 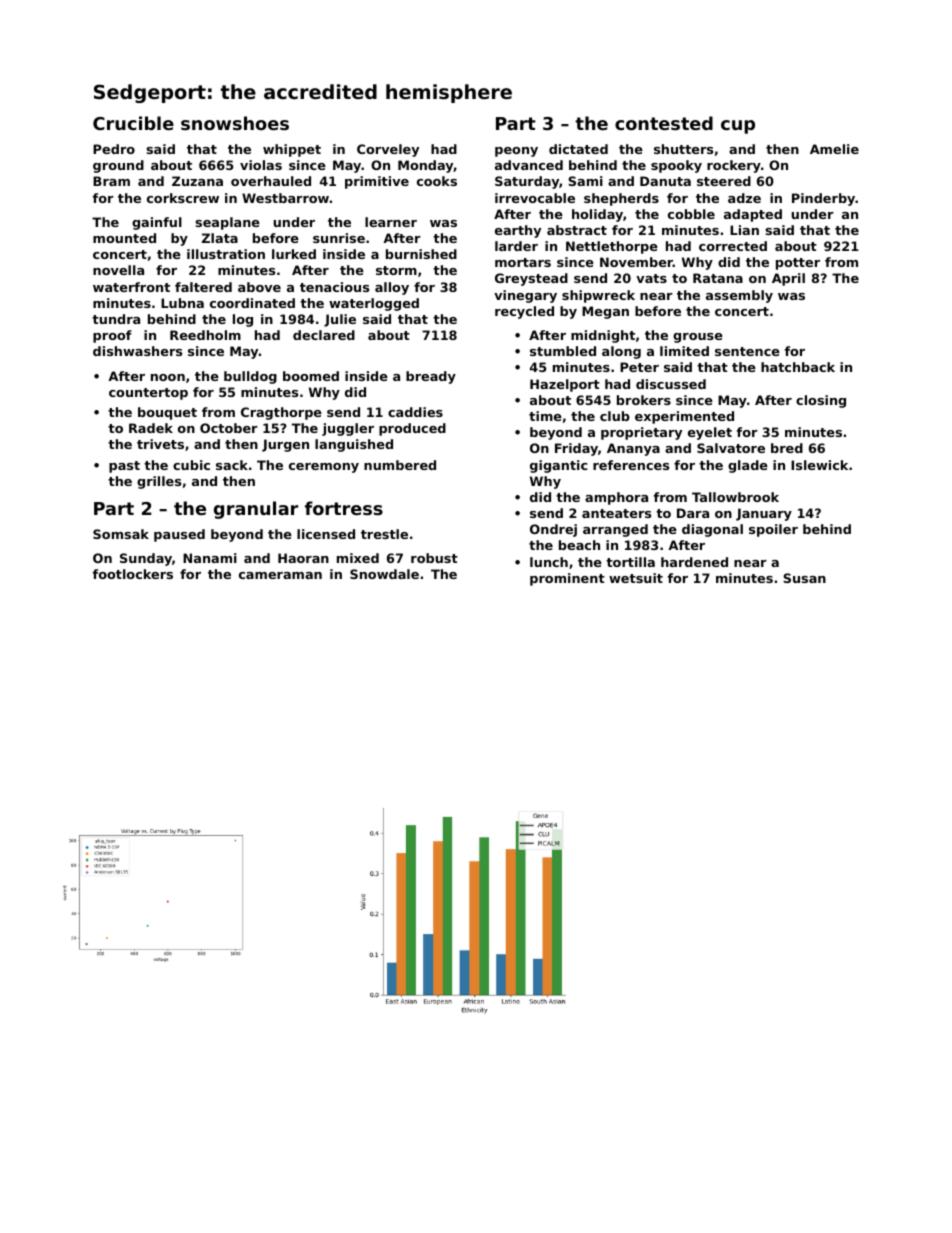 I want to click on snowshoes, so click(x=235, y=123).
